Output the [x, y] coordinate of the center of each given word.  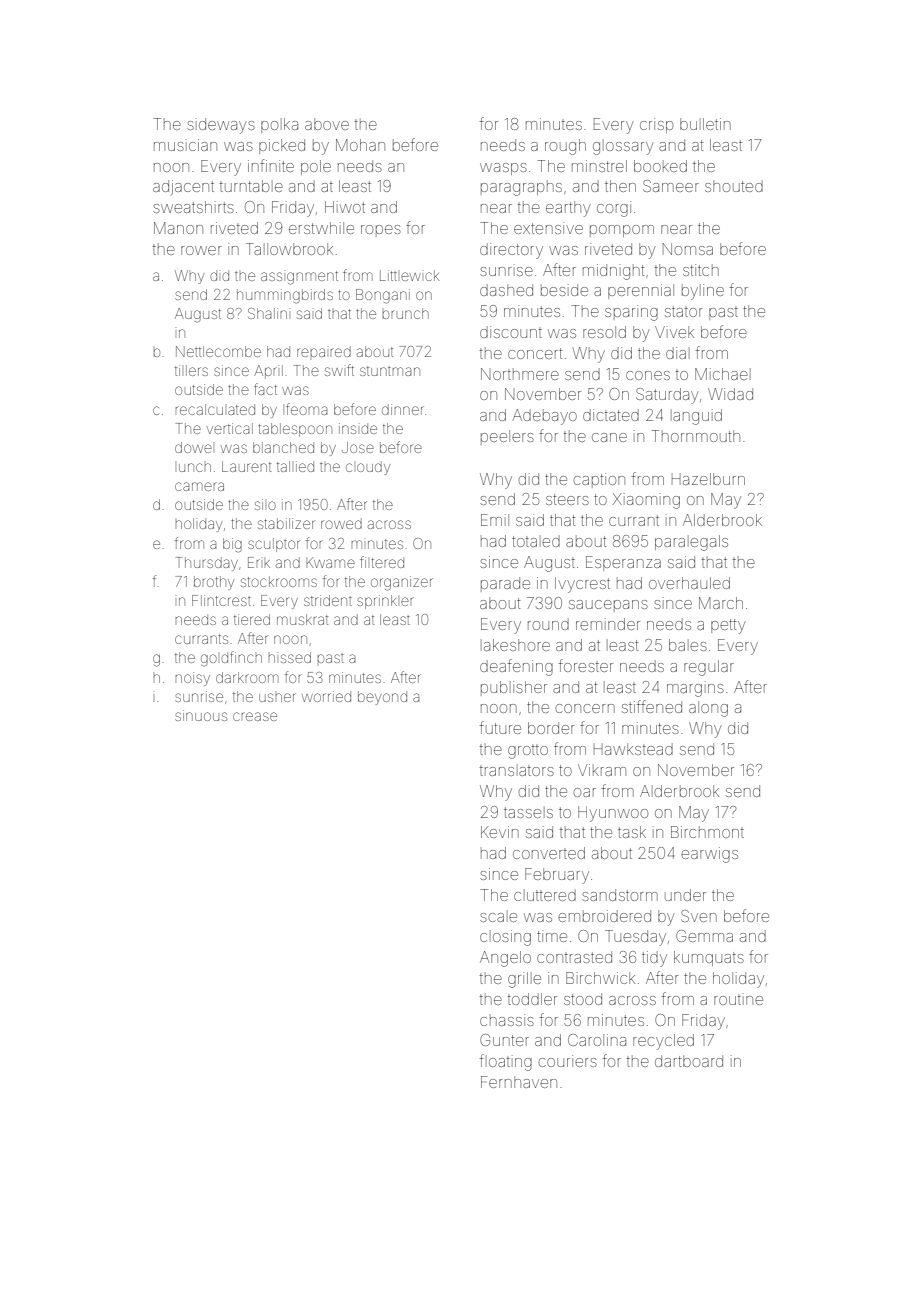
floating [506, 1062]
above [327, 124]
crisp [656, 125]
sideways [221, 126]
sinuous [201, 715]
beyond [382, 698]
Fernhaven [519, 1082]
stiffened [652, 706]
